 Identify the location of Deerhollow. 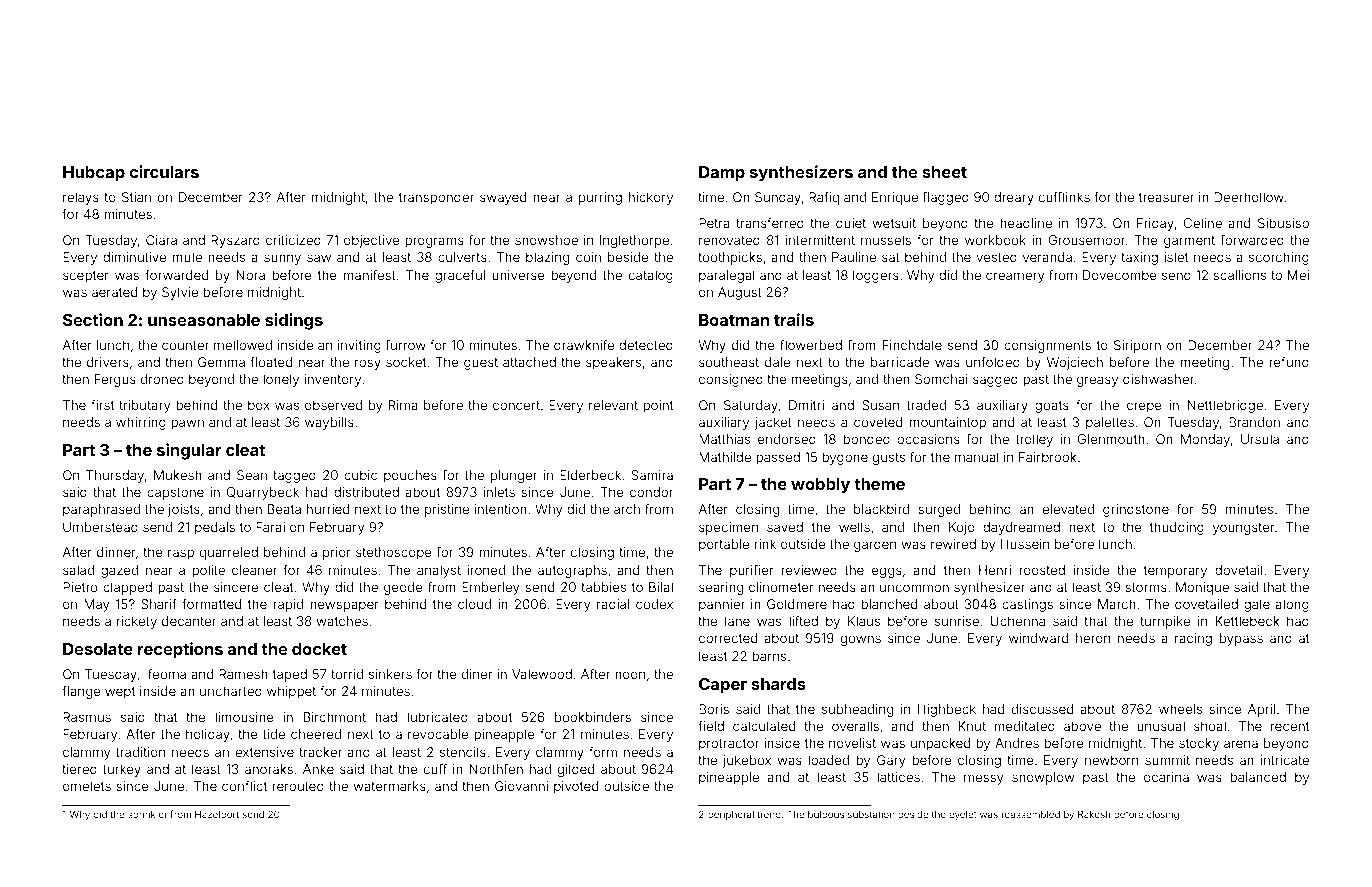
(1249, 197).
